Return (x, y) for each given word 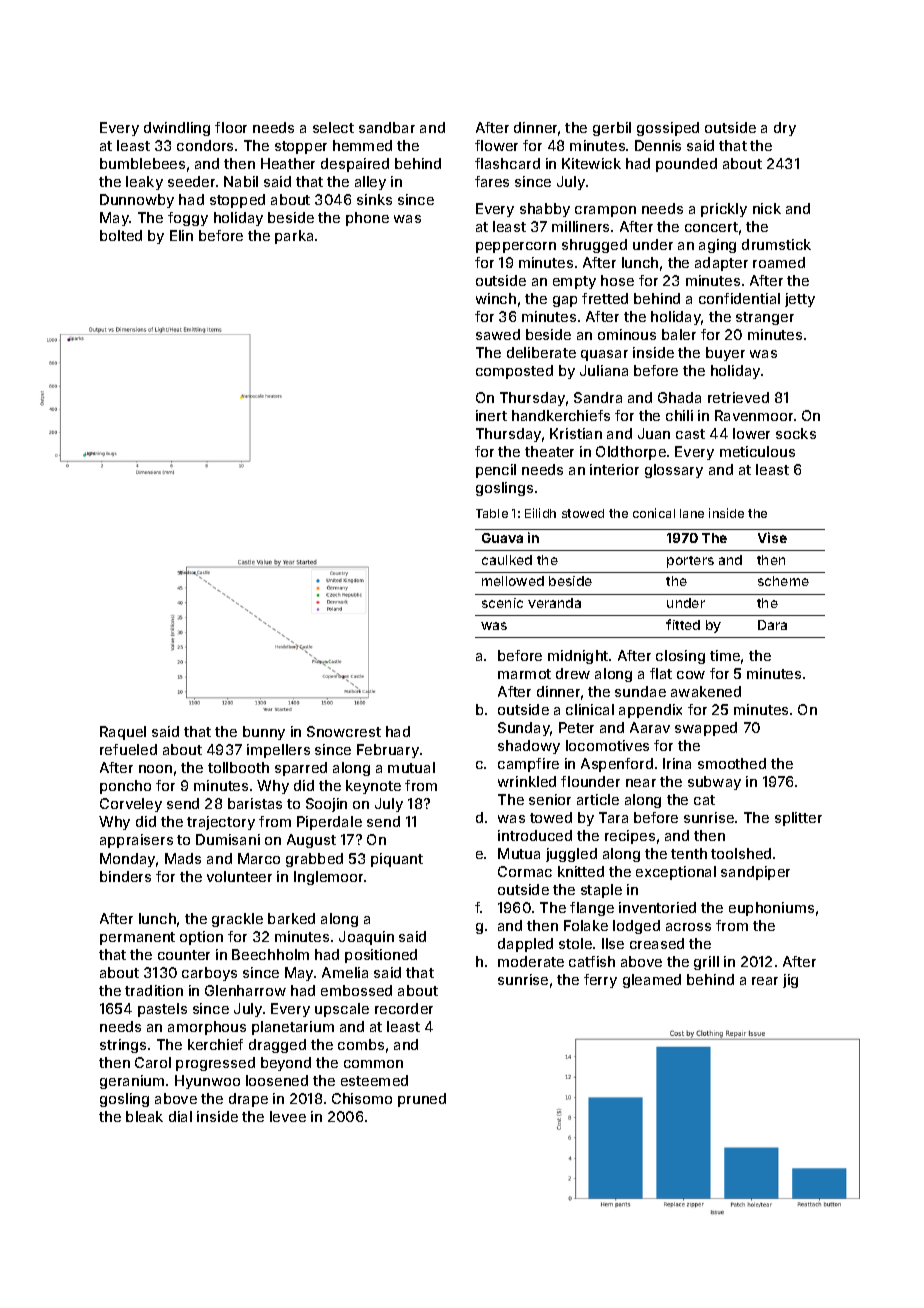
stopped (237, 201)
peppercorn (516, 247)
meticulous (757, 451)
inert (491, 415)
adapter (721, 264)
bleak (144, 1116)
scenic (502, 603)
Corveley (131, 805)
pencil (496, 471)
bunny (264, 733)
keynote (373, 787)
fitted (683, 624)
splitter (798, 819)
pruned (422, 1100)
